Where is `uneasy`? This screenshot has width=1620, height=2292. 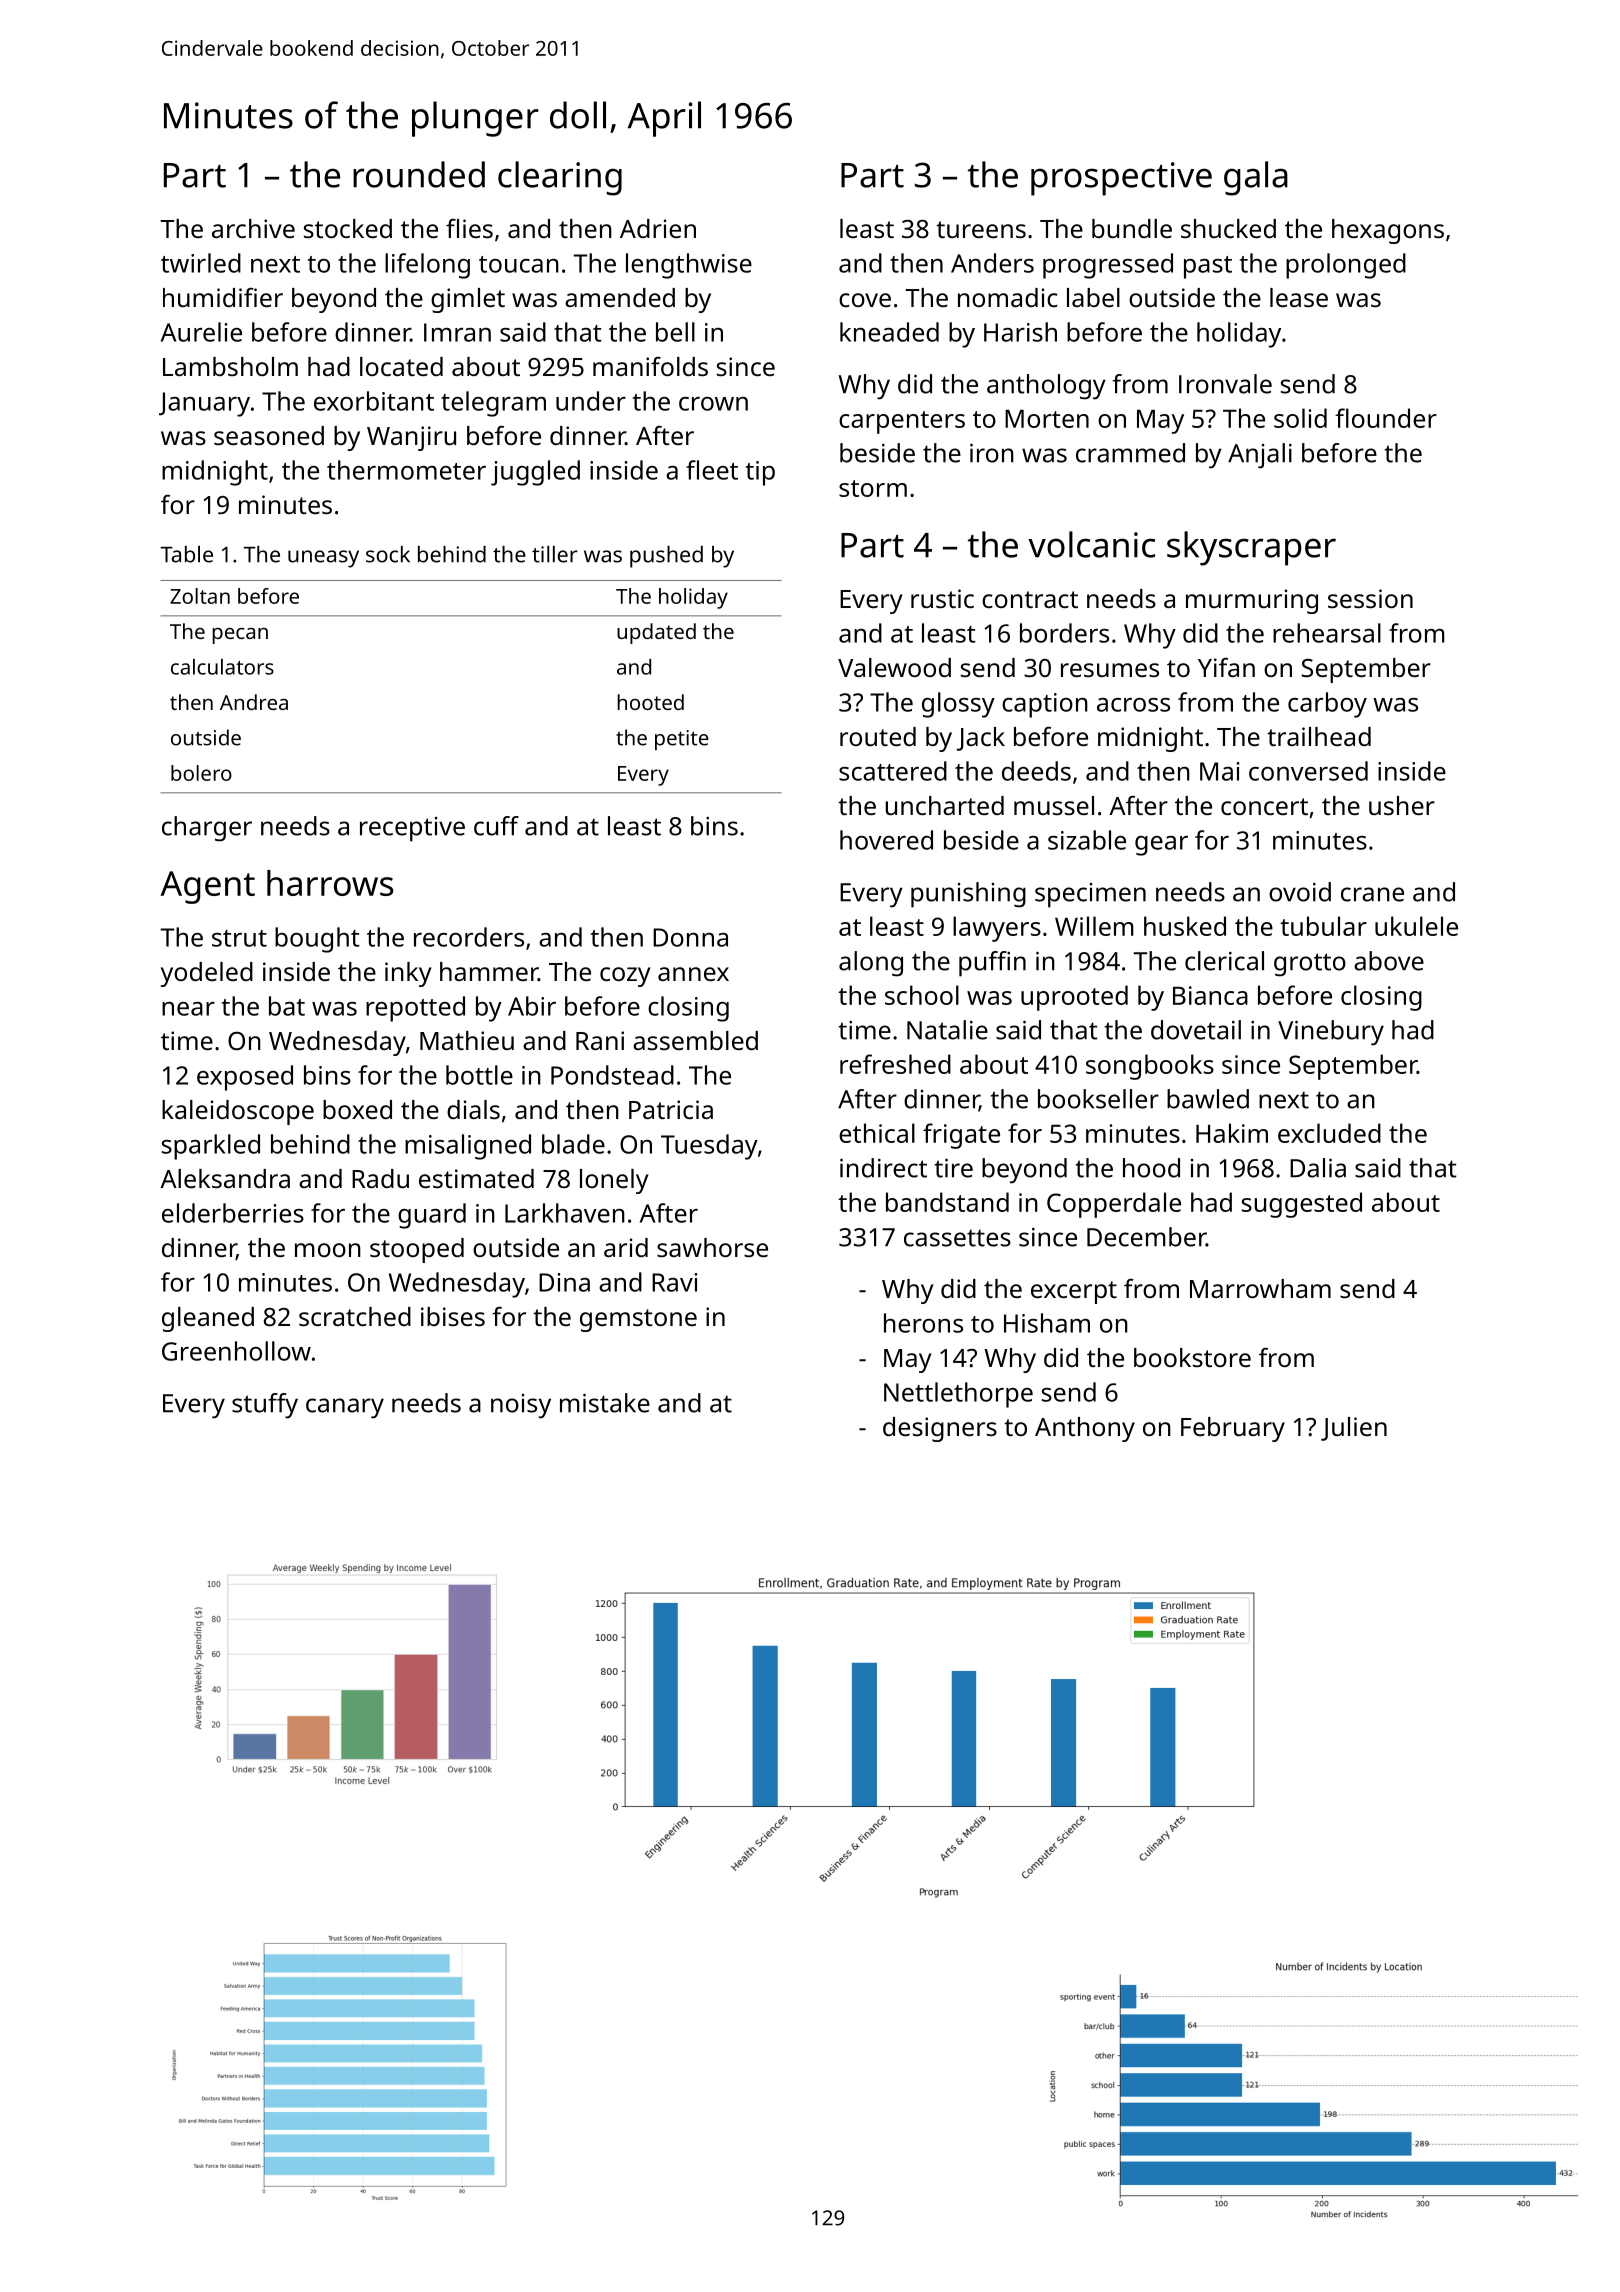 uneasy is located at coordinates (323, 559).
